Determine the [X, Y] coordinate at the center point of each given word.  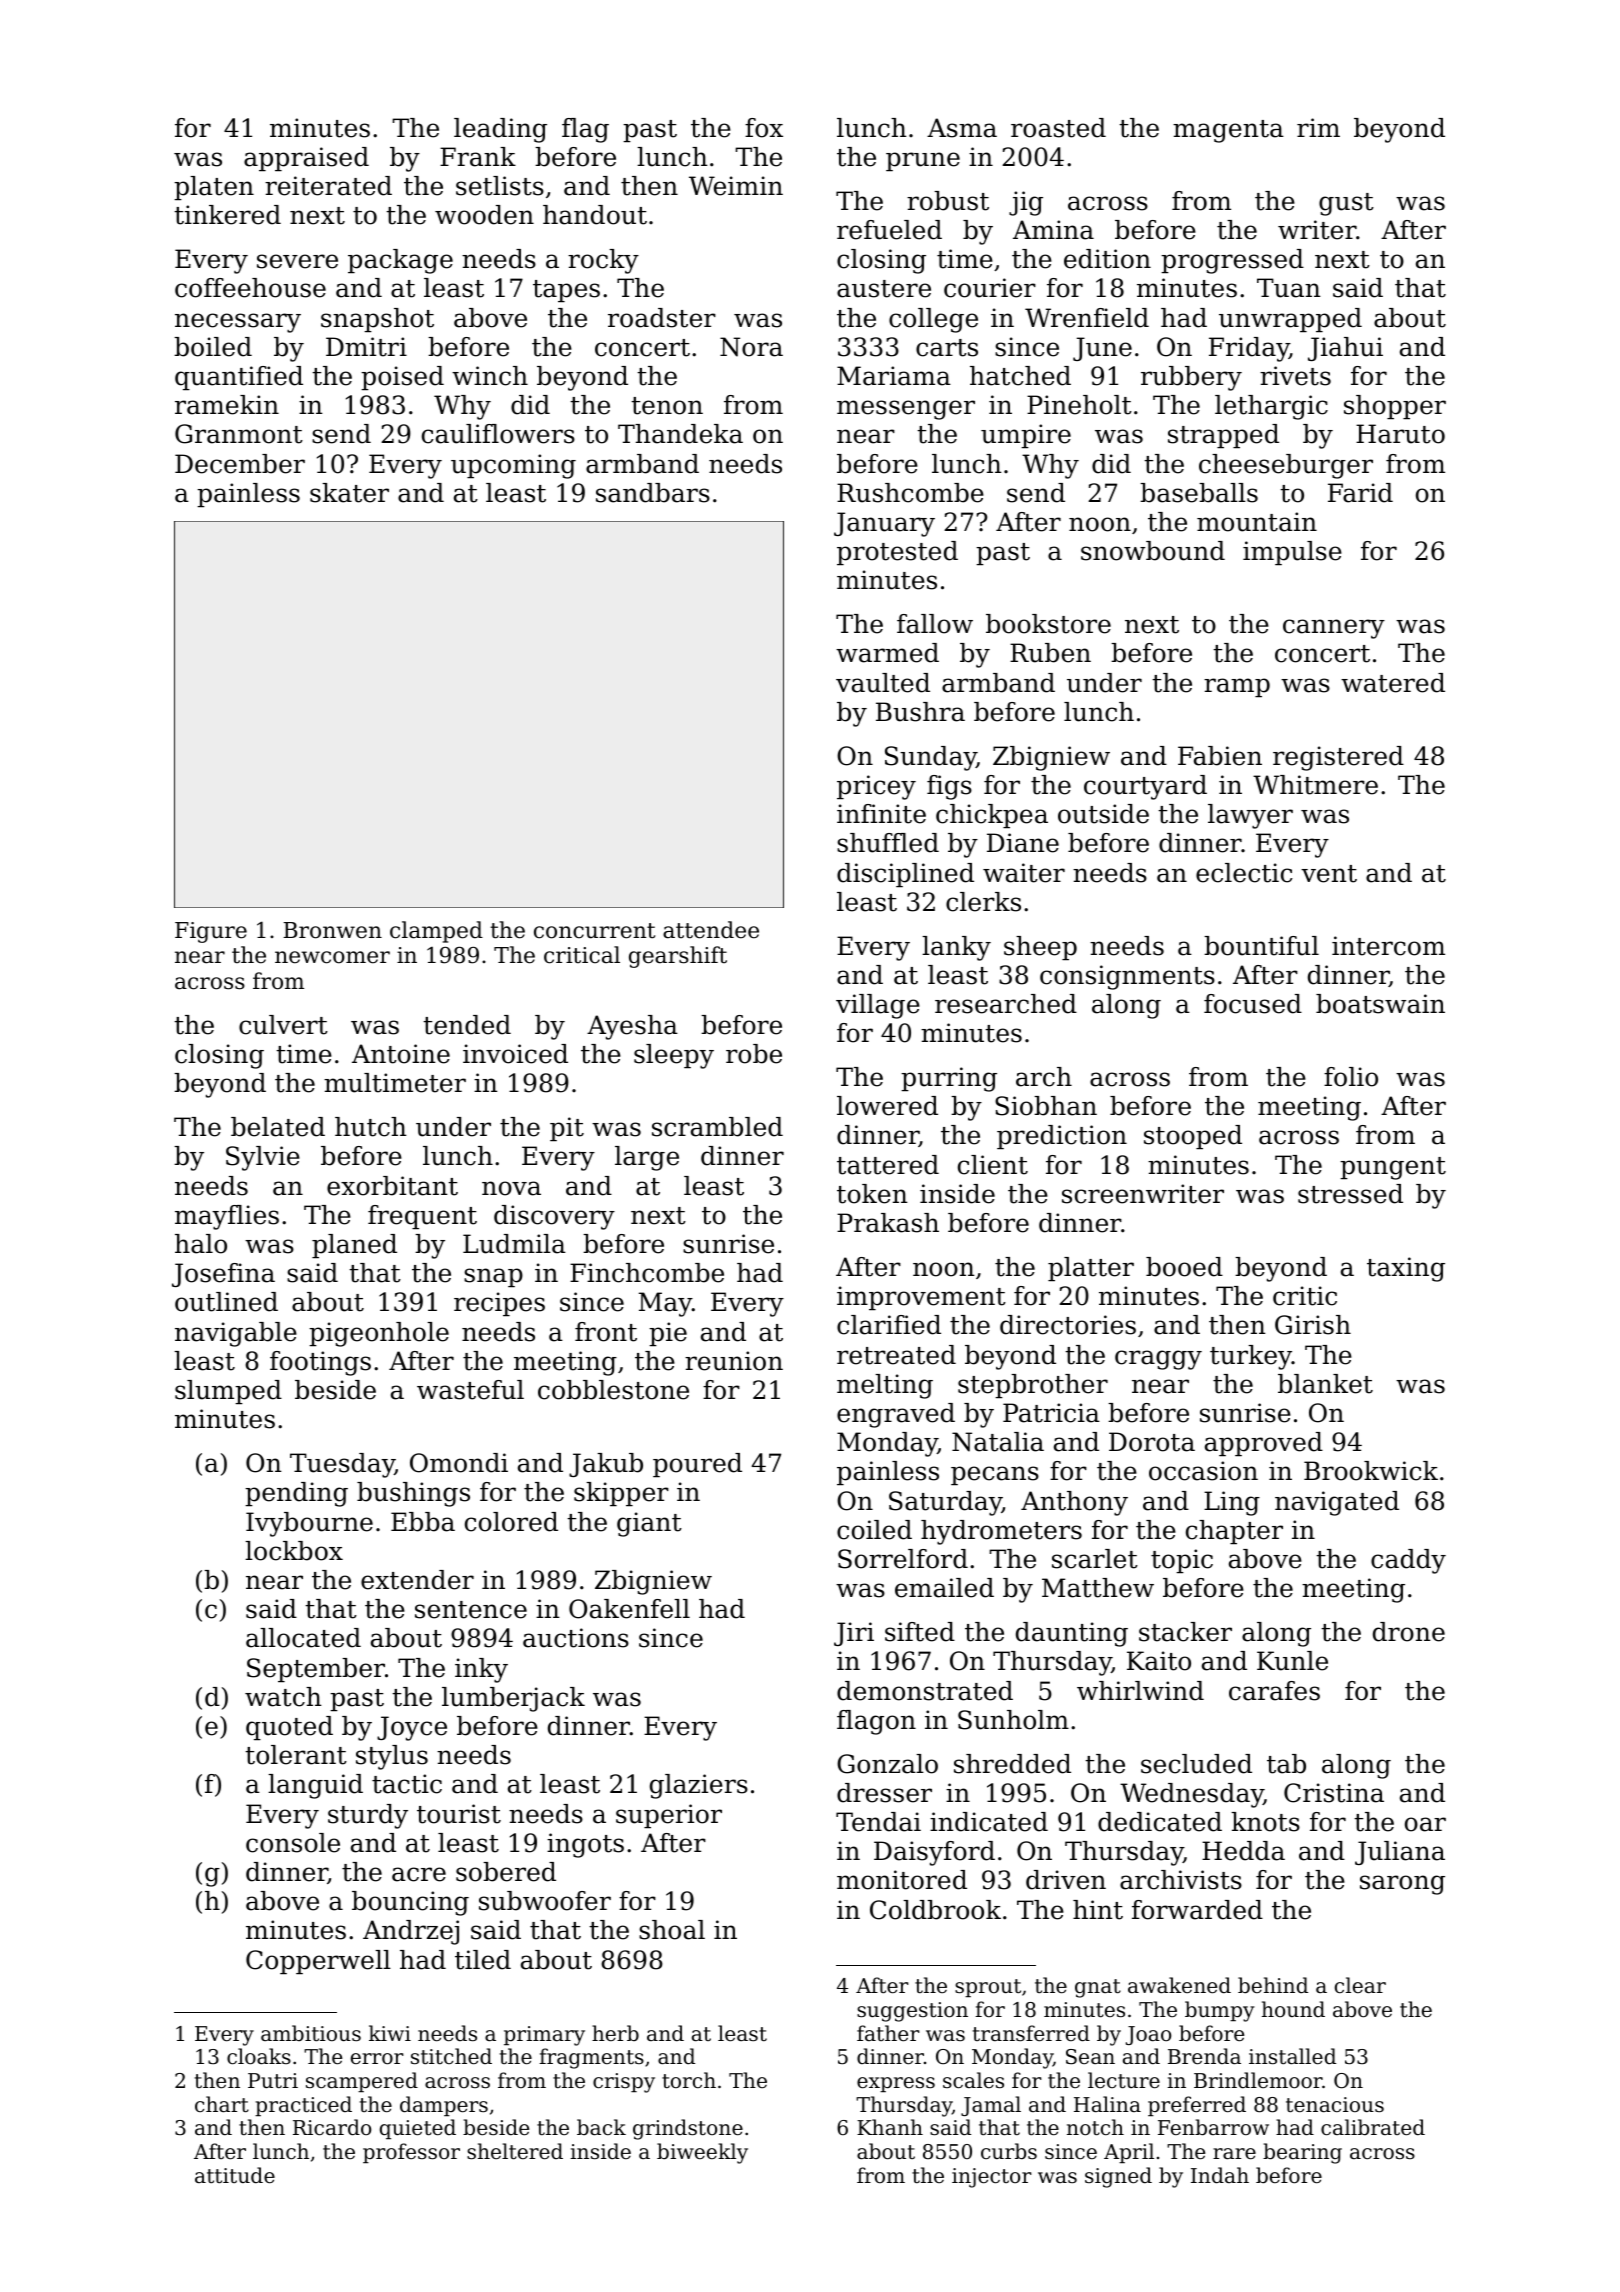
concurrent [594, 931]
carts [947, 348]
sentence [471, 1610]
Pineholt [1079, 405]
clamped [436, 932]
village [878, 1006]
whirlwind [1140, 1691]
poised [402, 378]
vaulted [883, 683]
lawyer [1250, 816]
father [888, 2033]
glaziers [699, 1786]
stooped [1193, 1137]
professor [411, 2153]
